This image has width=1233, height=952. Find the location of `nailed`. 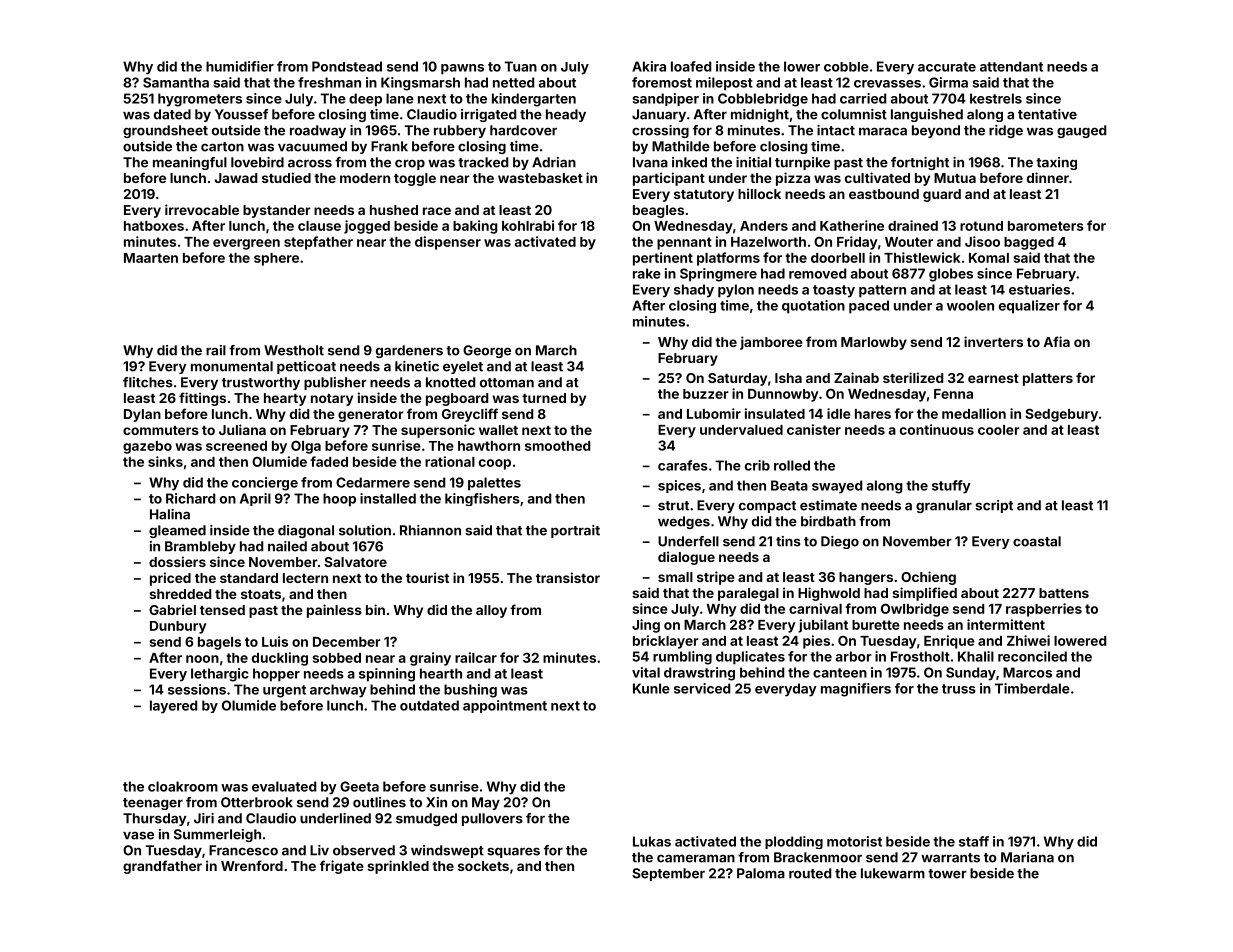

nailed is located at coordinates (287, 546).
